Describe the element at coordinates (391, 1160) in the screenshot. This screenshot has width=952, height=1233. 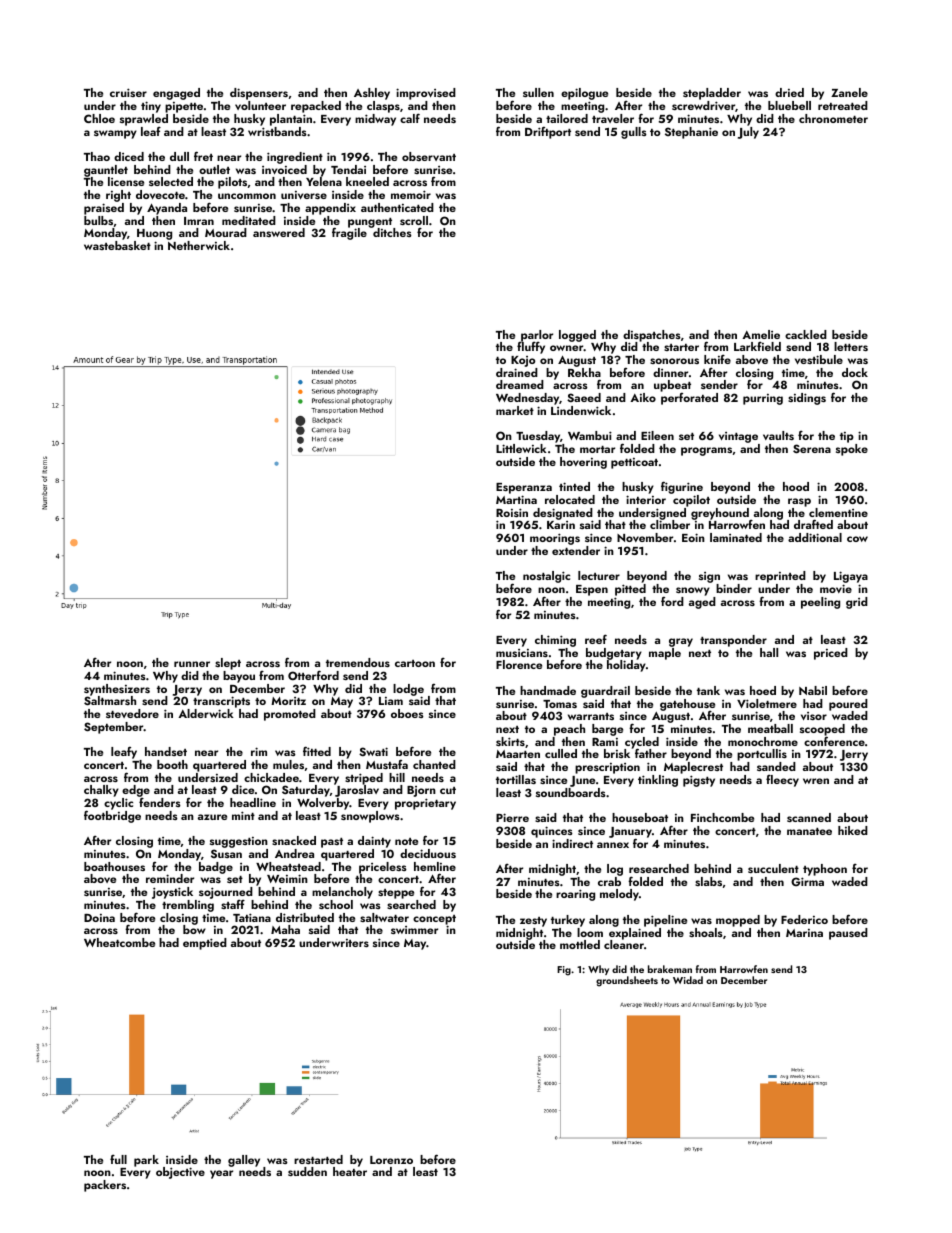
I see `Lorenzo` at that location.
